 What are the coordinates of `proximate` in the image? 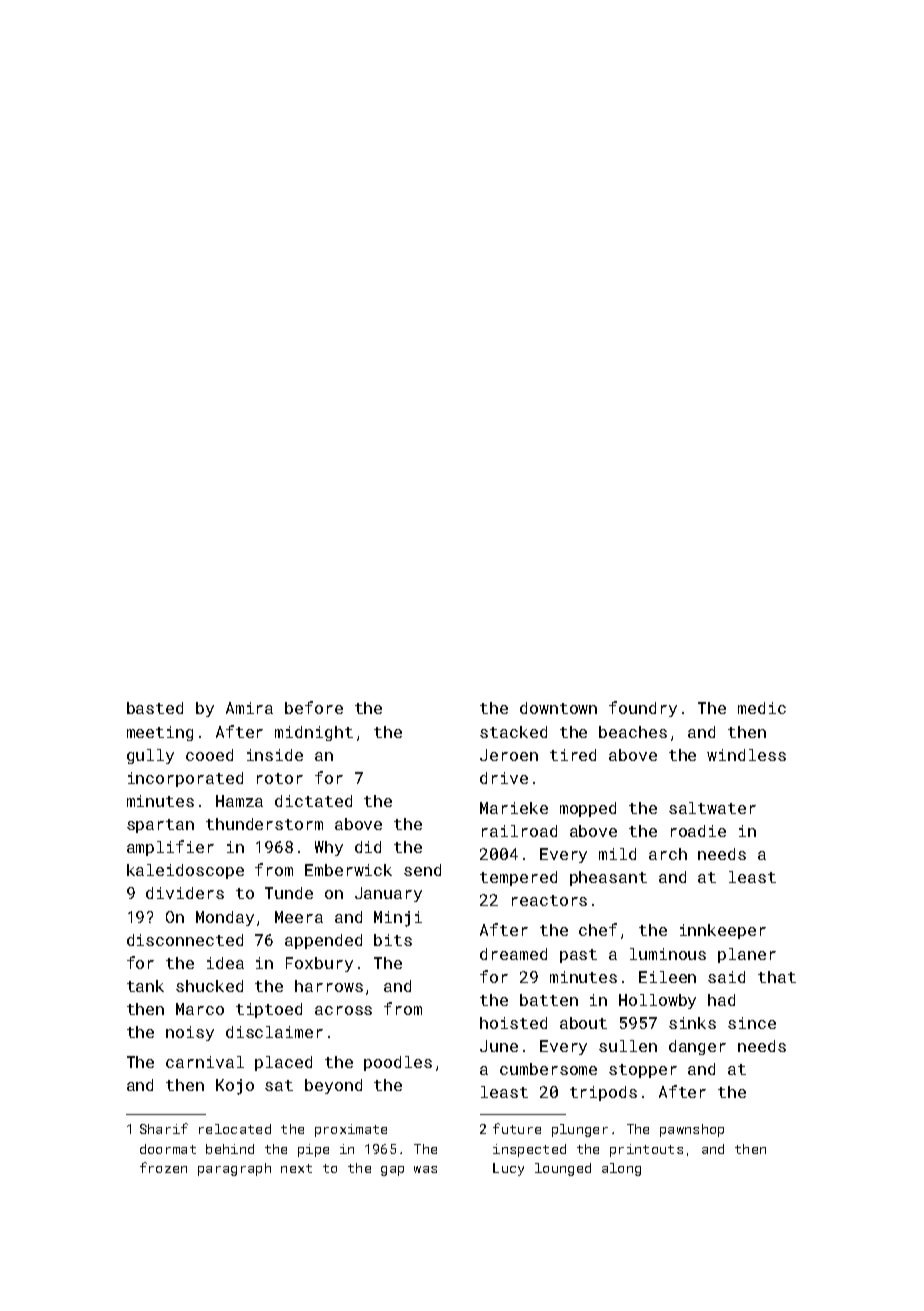 It's located at (351, 1130).
